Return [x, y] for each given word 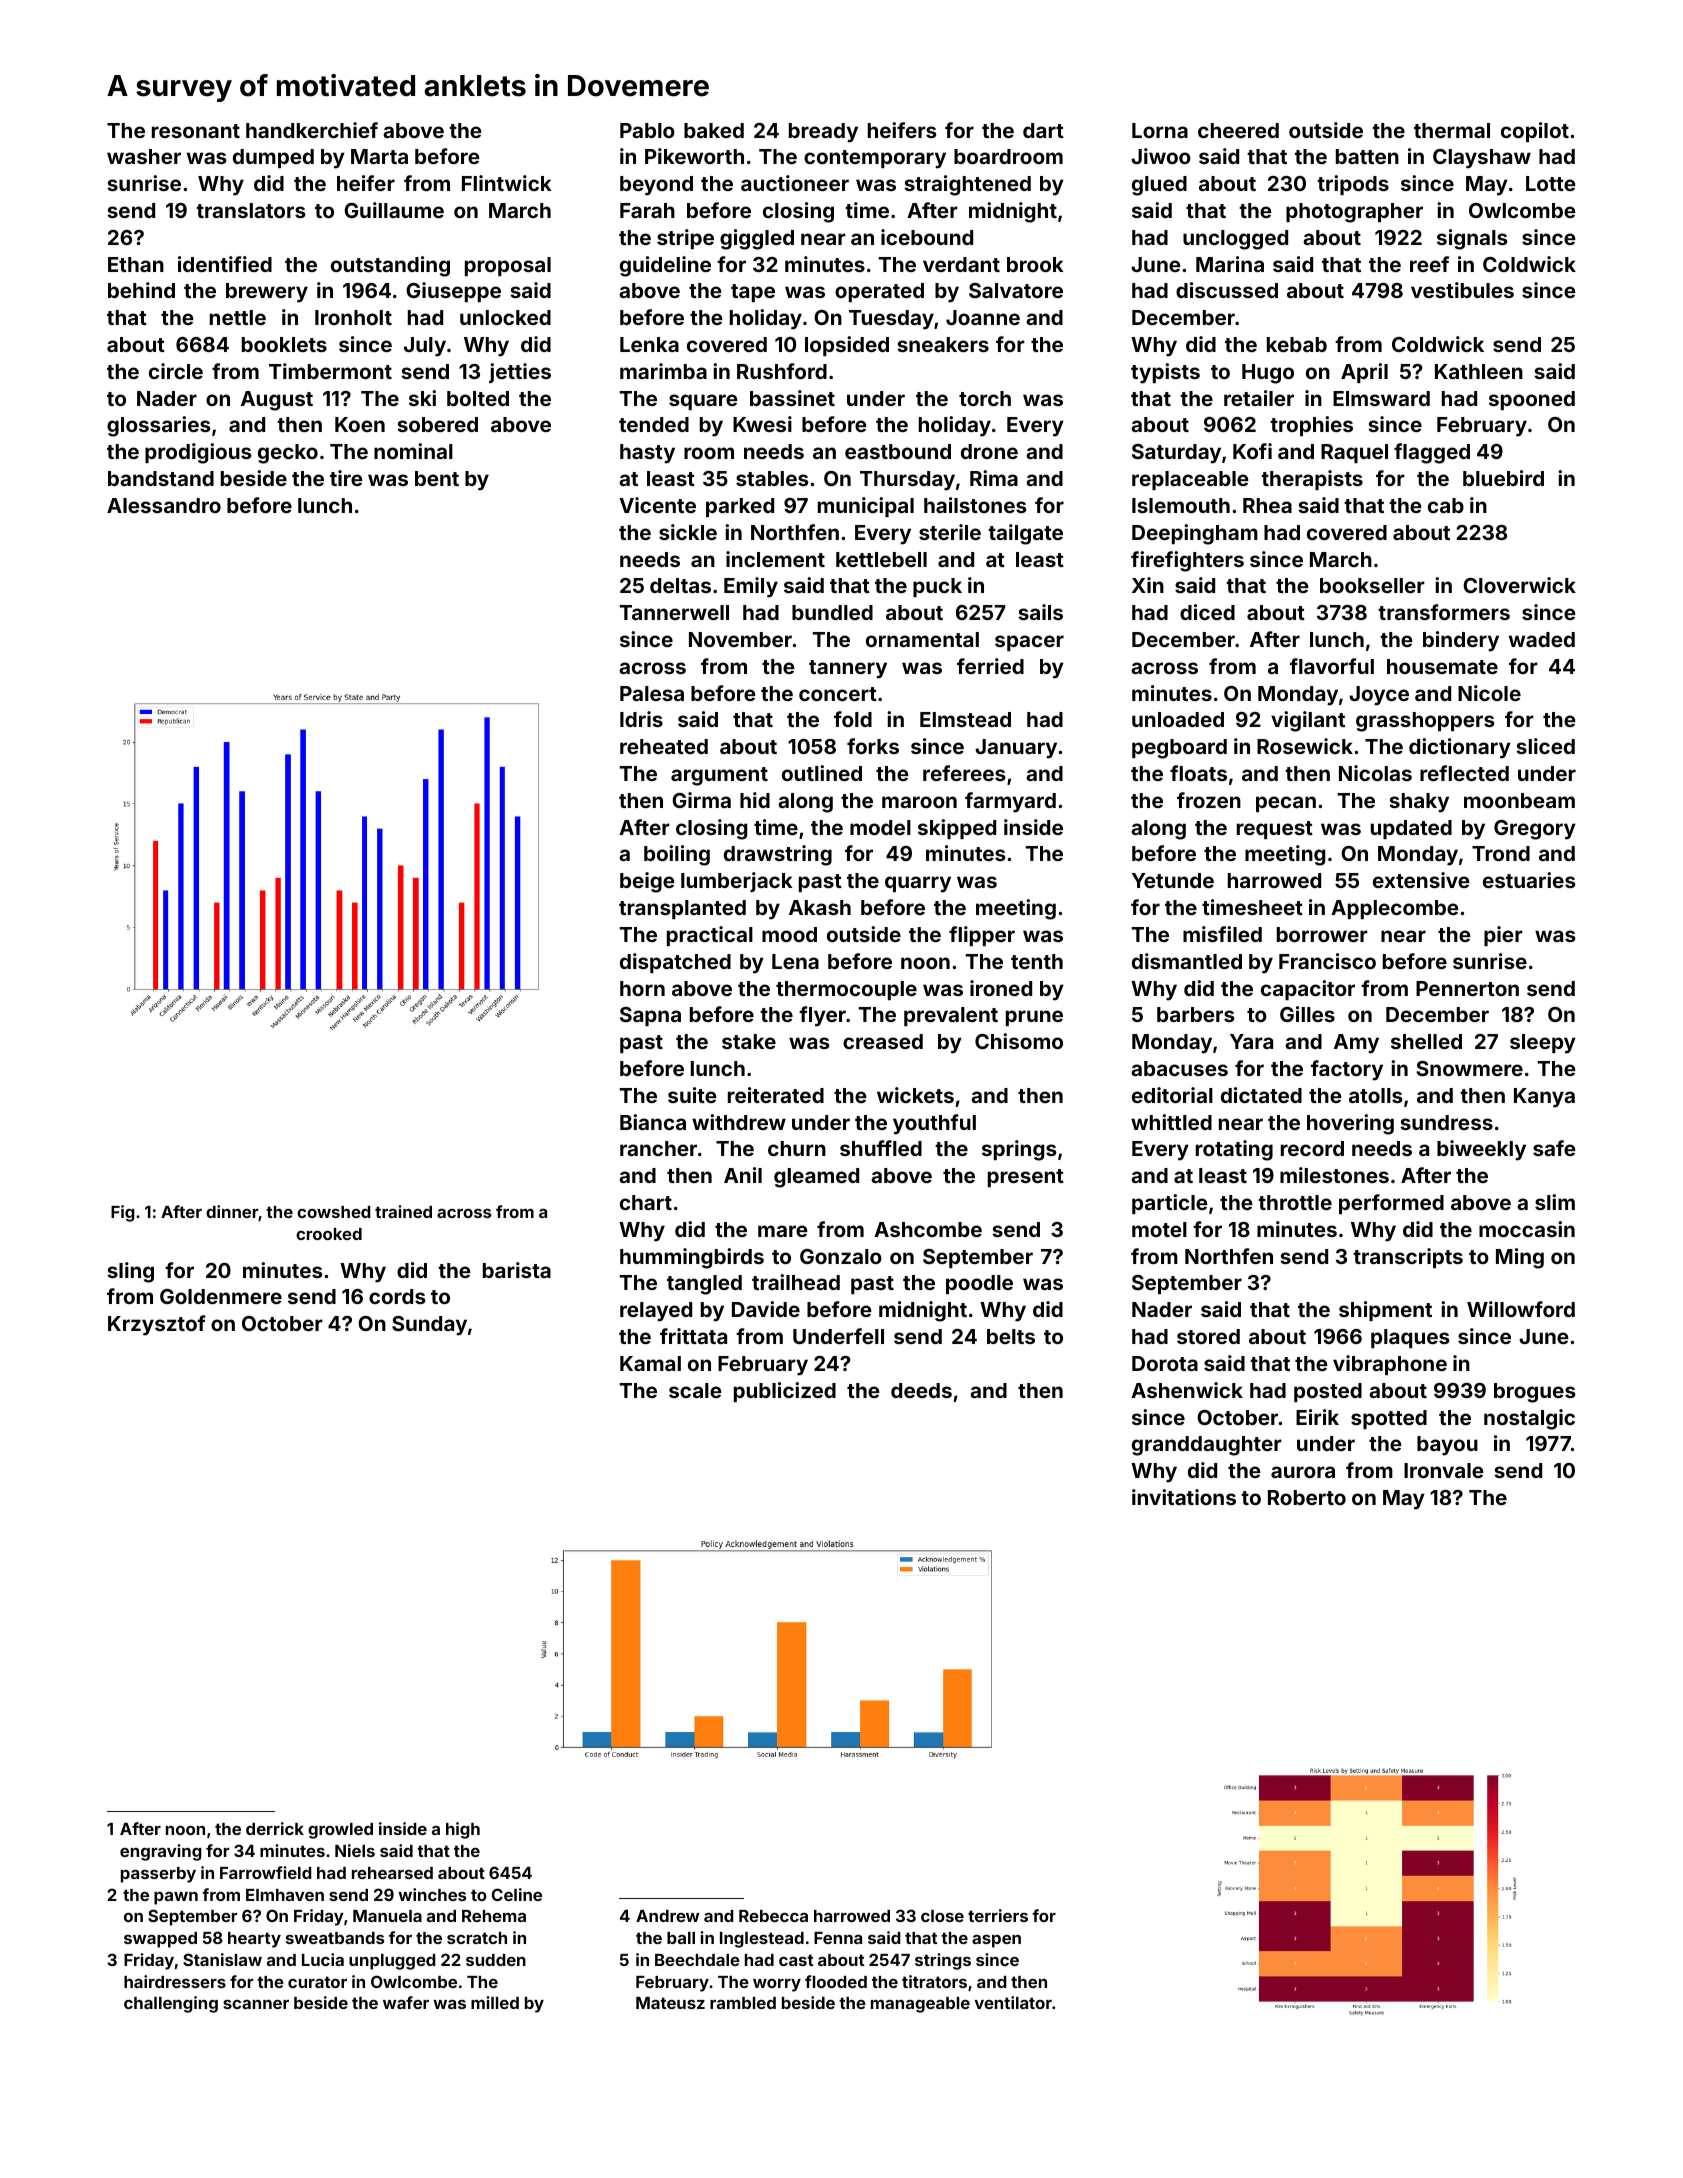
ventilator [1013, 2002]
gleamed [816, 1178]
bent [437, 478]
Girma [701, 800]
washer [144, 156]
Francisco [1327, 961]
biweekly [1481, 1150]
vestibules [1462, 290]
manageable [920, 2005]
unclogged [1235, 240]
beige [647, 882]
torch [985, 398]
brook [1035, 264]
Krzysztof [157, 1325]
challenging [171, 2004]
